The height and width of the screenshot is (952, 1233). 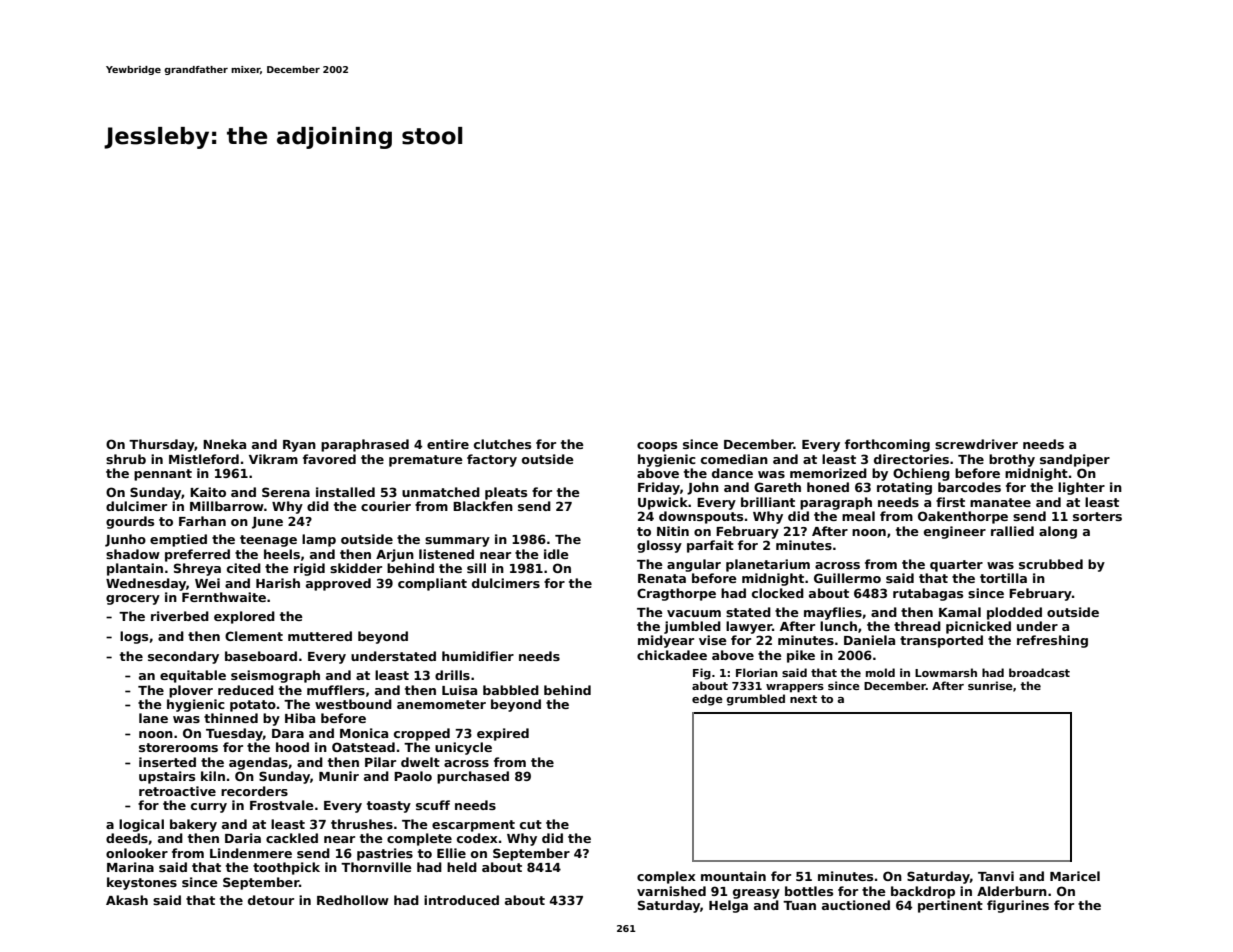 I want to click on angular, so click(x=694, y=565).
